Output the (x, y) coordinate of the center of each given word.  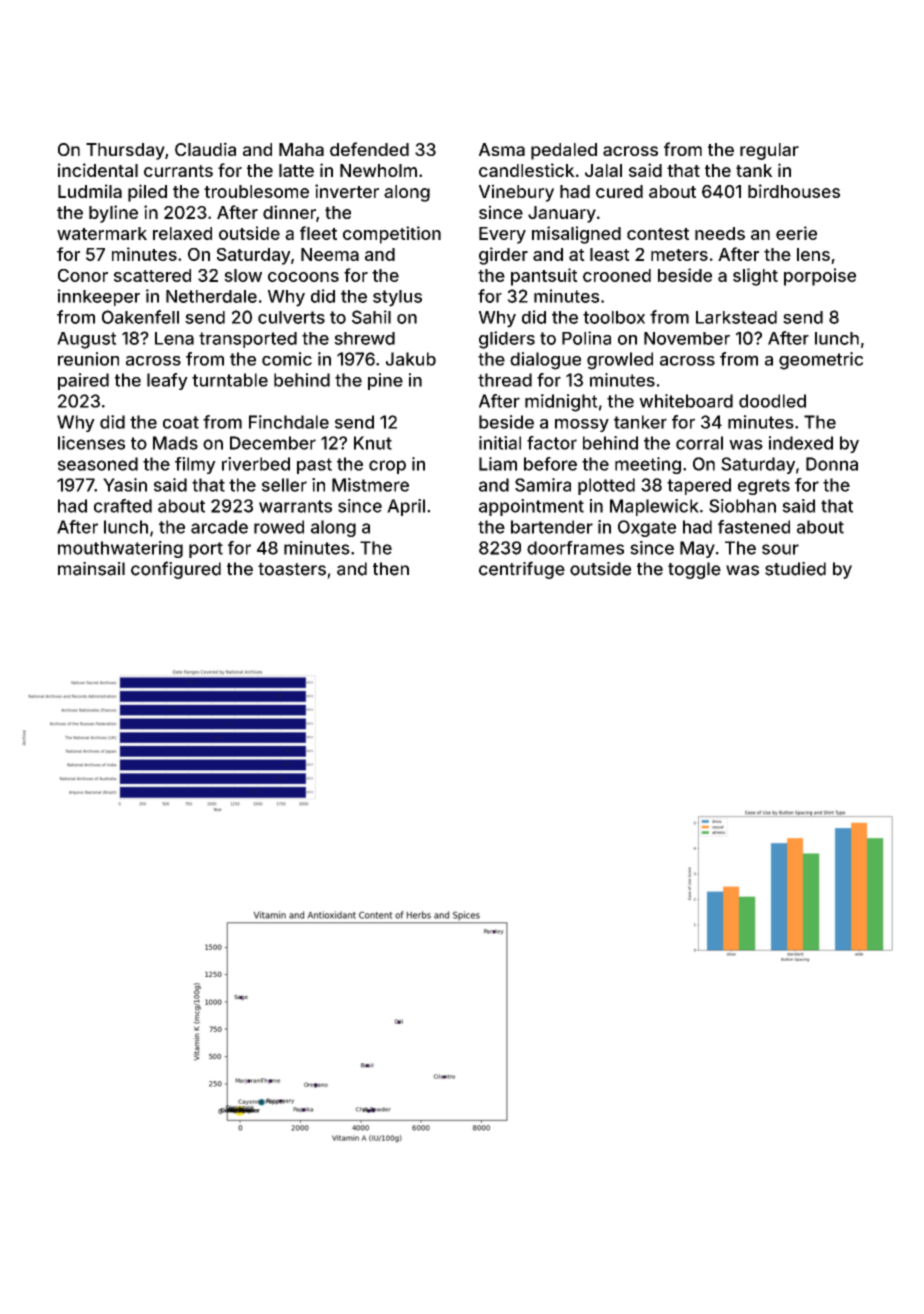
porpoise (820, 277)
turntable (230, 380)
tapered (699, 486)
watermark (102, 233)
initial (500, 443)
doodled (772, 401)
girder (503, 256)
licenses (91, 443)
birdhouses (794, 191)
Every (502, 235)
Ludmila (90, 191)
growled (620, 361)
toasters (292, 569)
